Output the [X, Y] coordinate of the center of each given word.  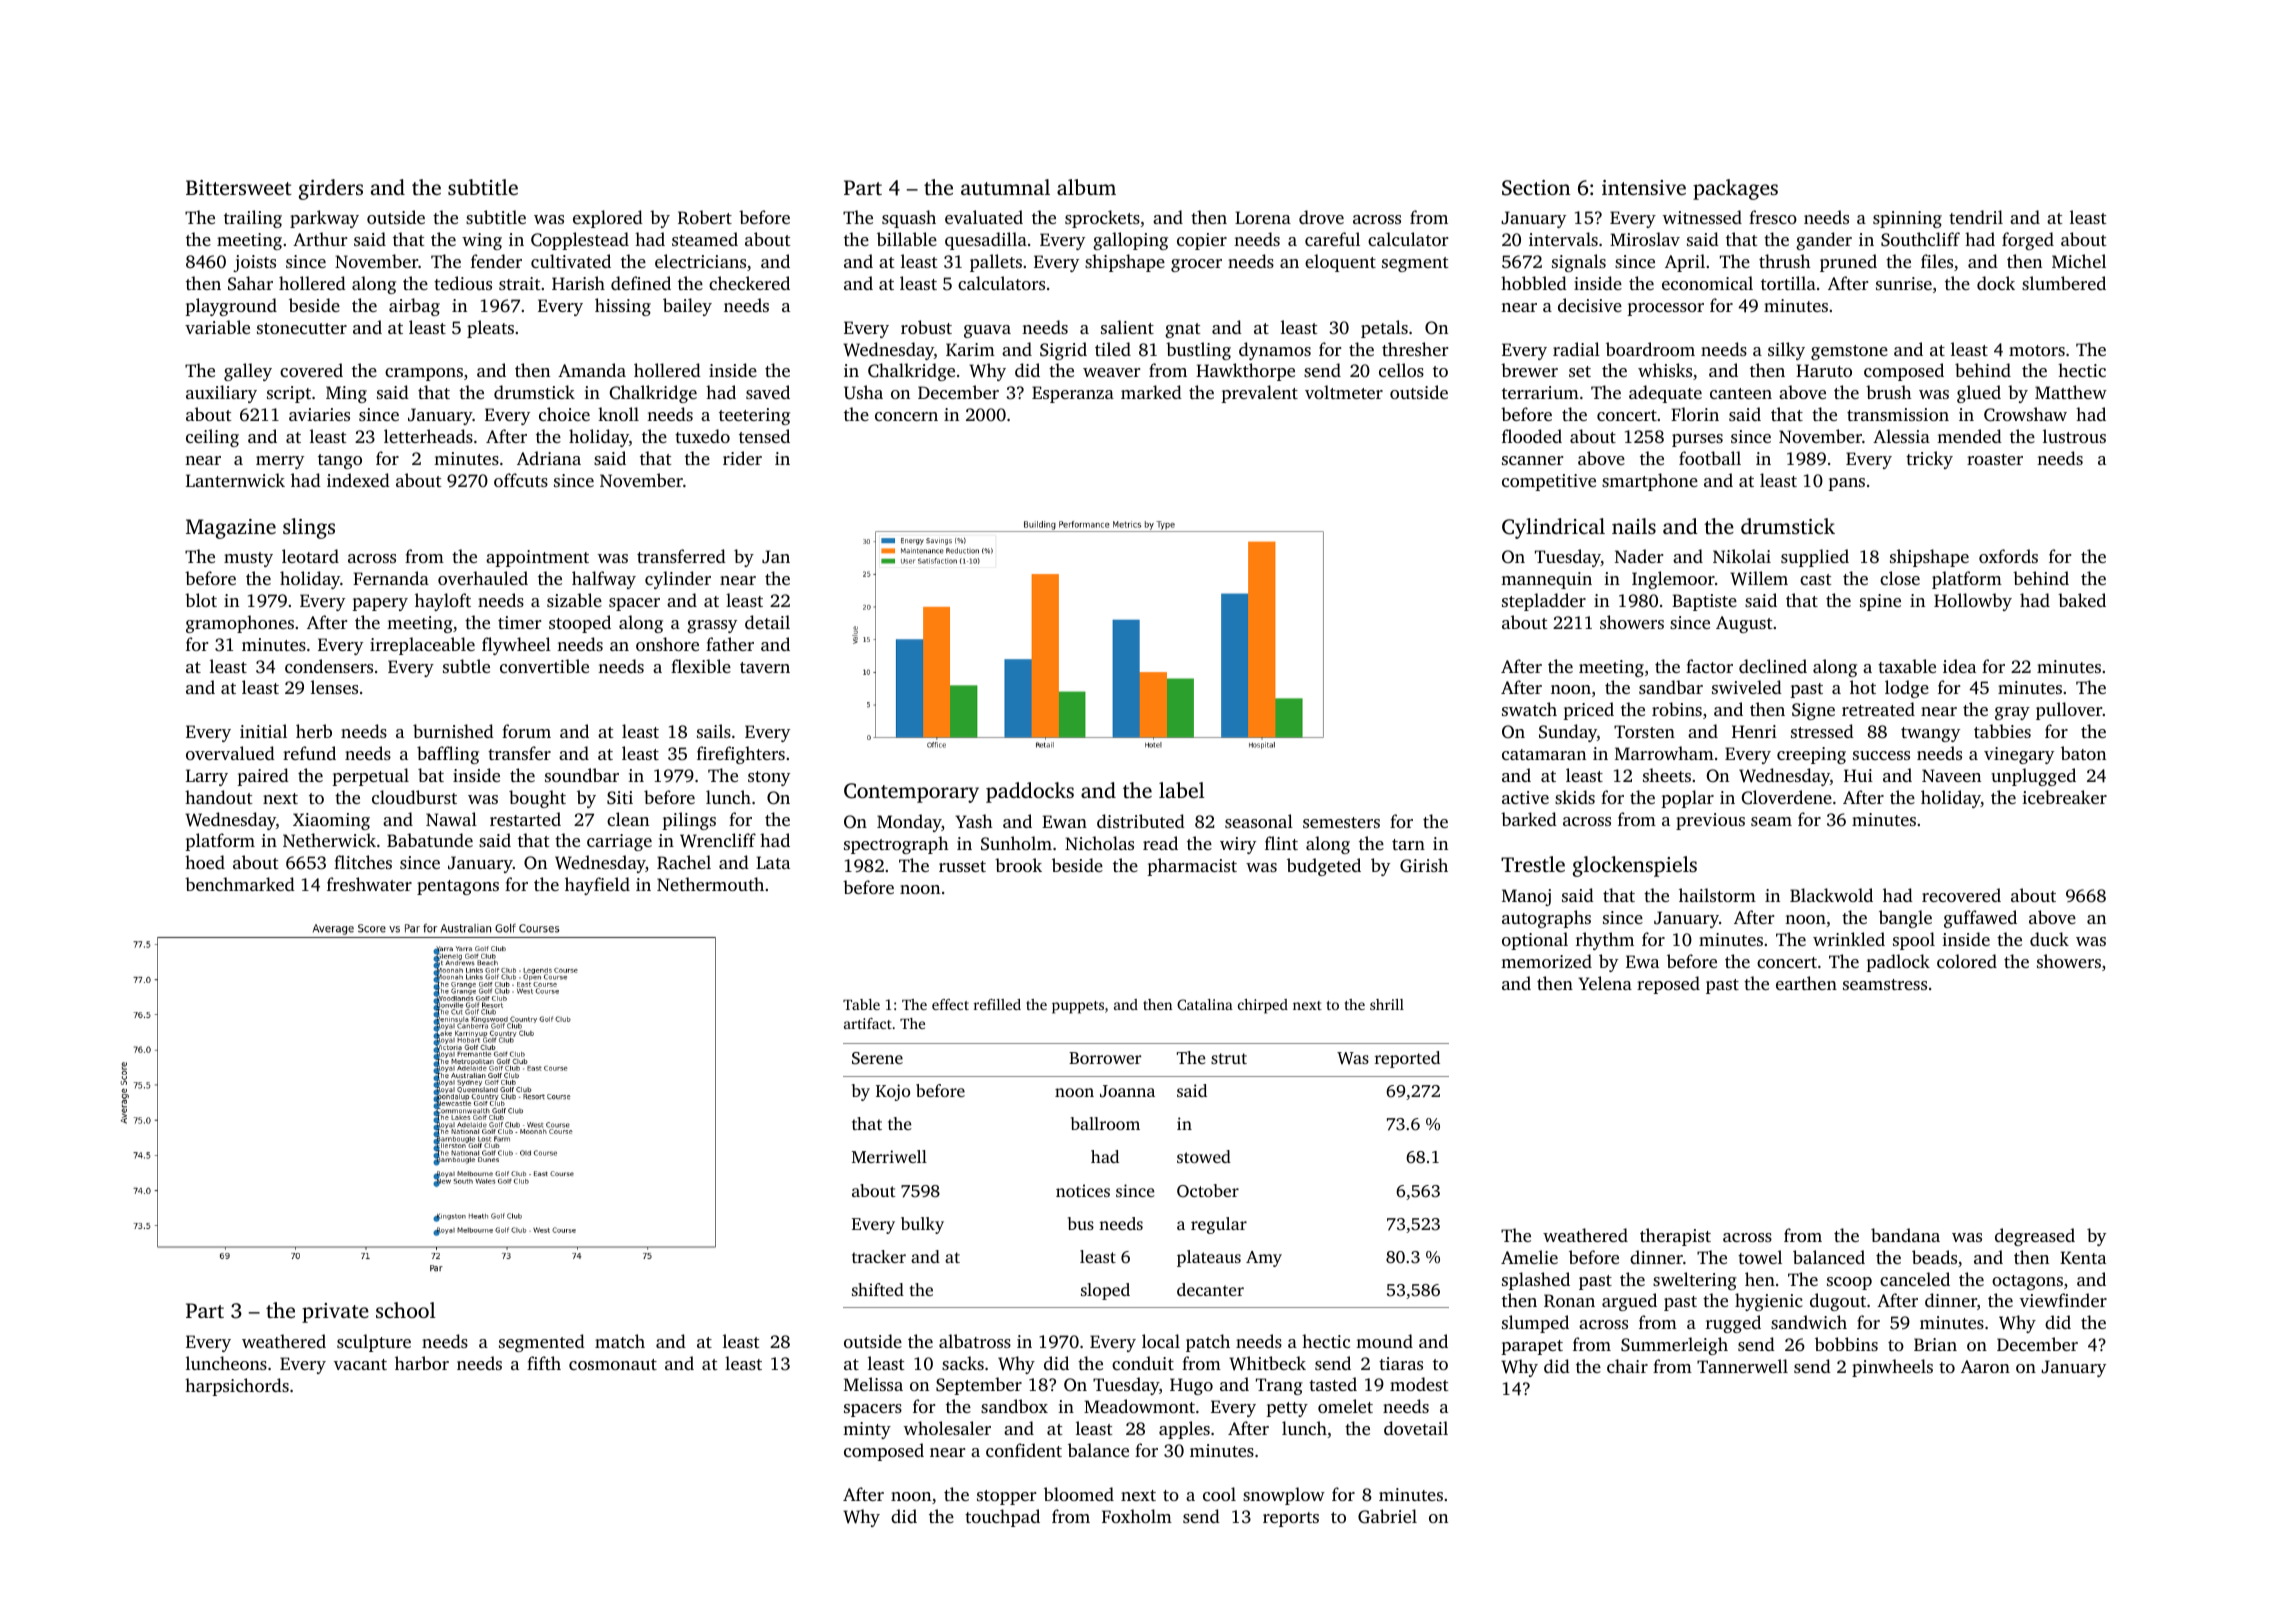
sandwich [1809, 1322]
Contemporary [911, 793]
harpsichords [237, 1387]
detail [767, 622]
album [1086, 187]
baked [2082, 600]
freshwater [369, 884]
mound [1384, 1341]
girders [331, 189]
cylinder [678, 580]
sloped [1105, 1291]
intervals [1563, 239]
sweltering [1695, 1281]
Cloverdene [1787, 797]
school [406, 1310]
